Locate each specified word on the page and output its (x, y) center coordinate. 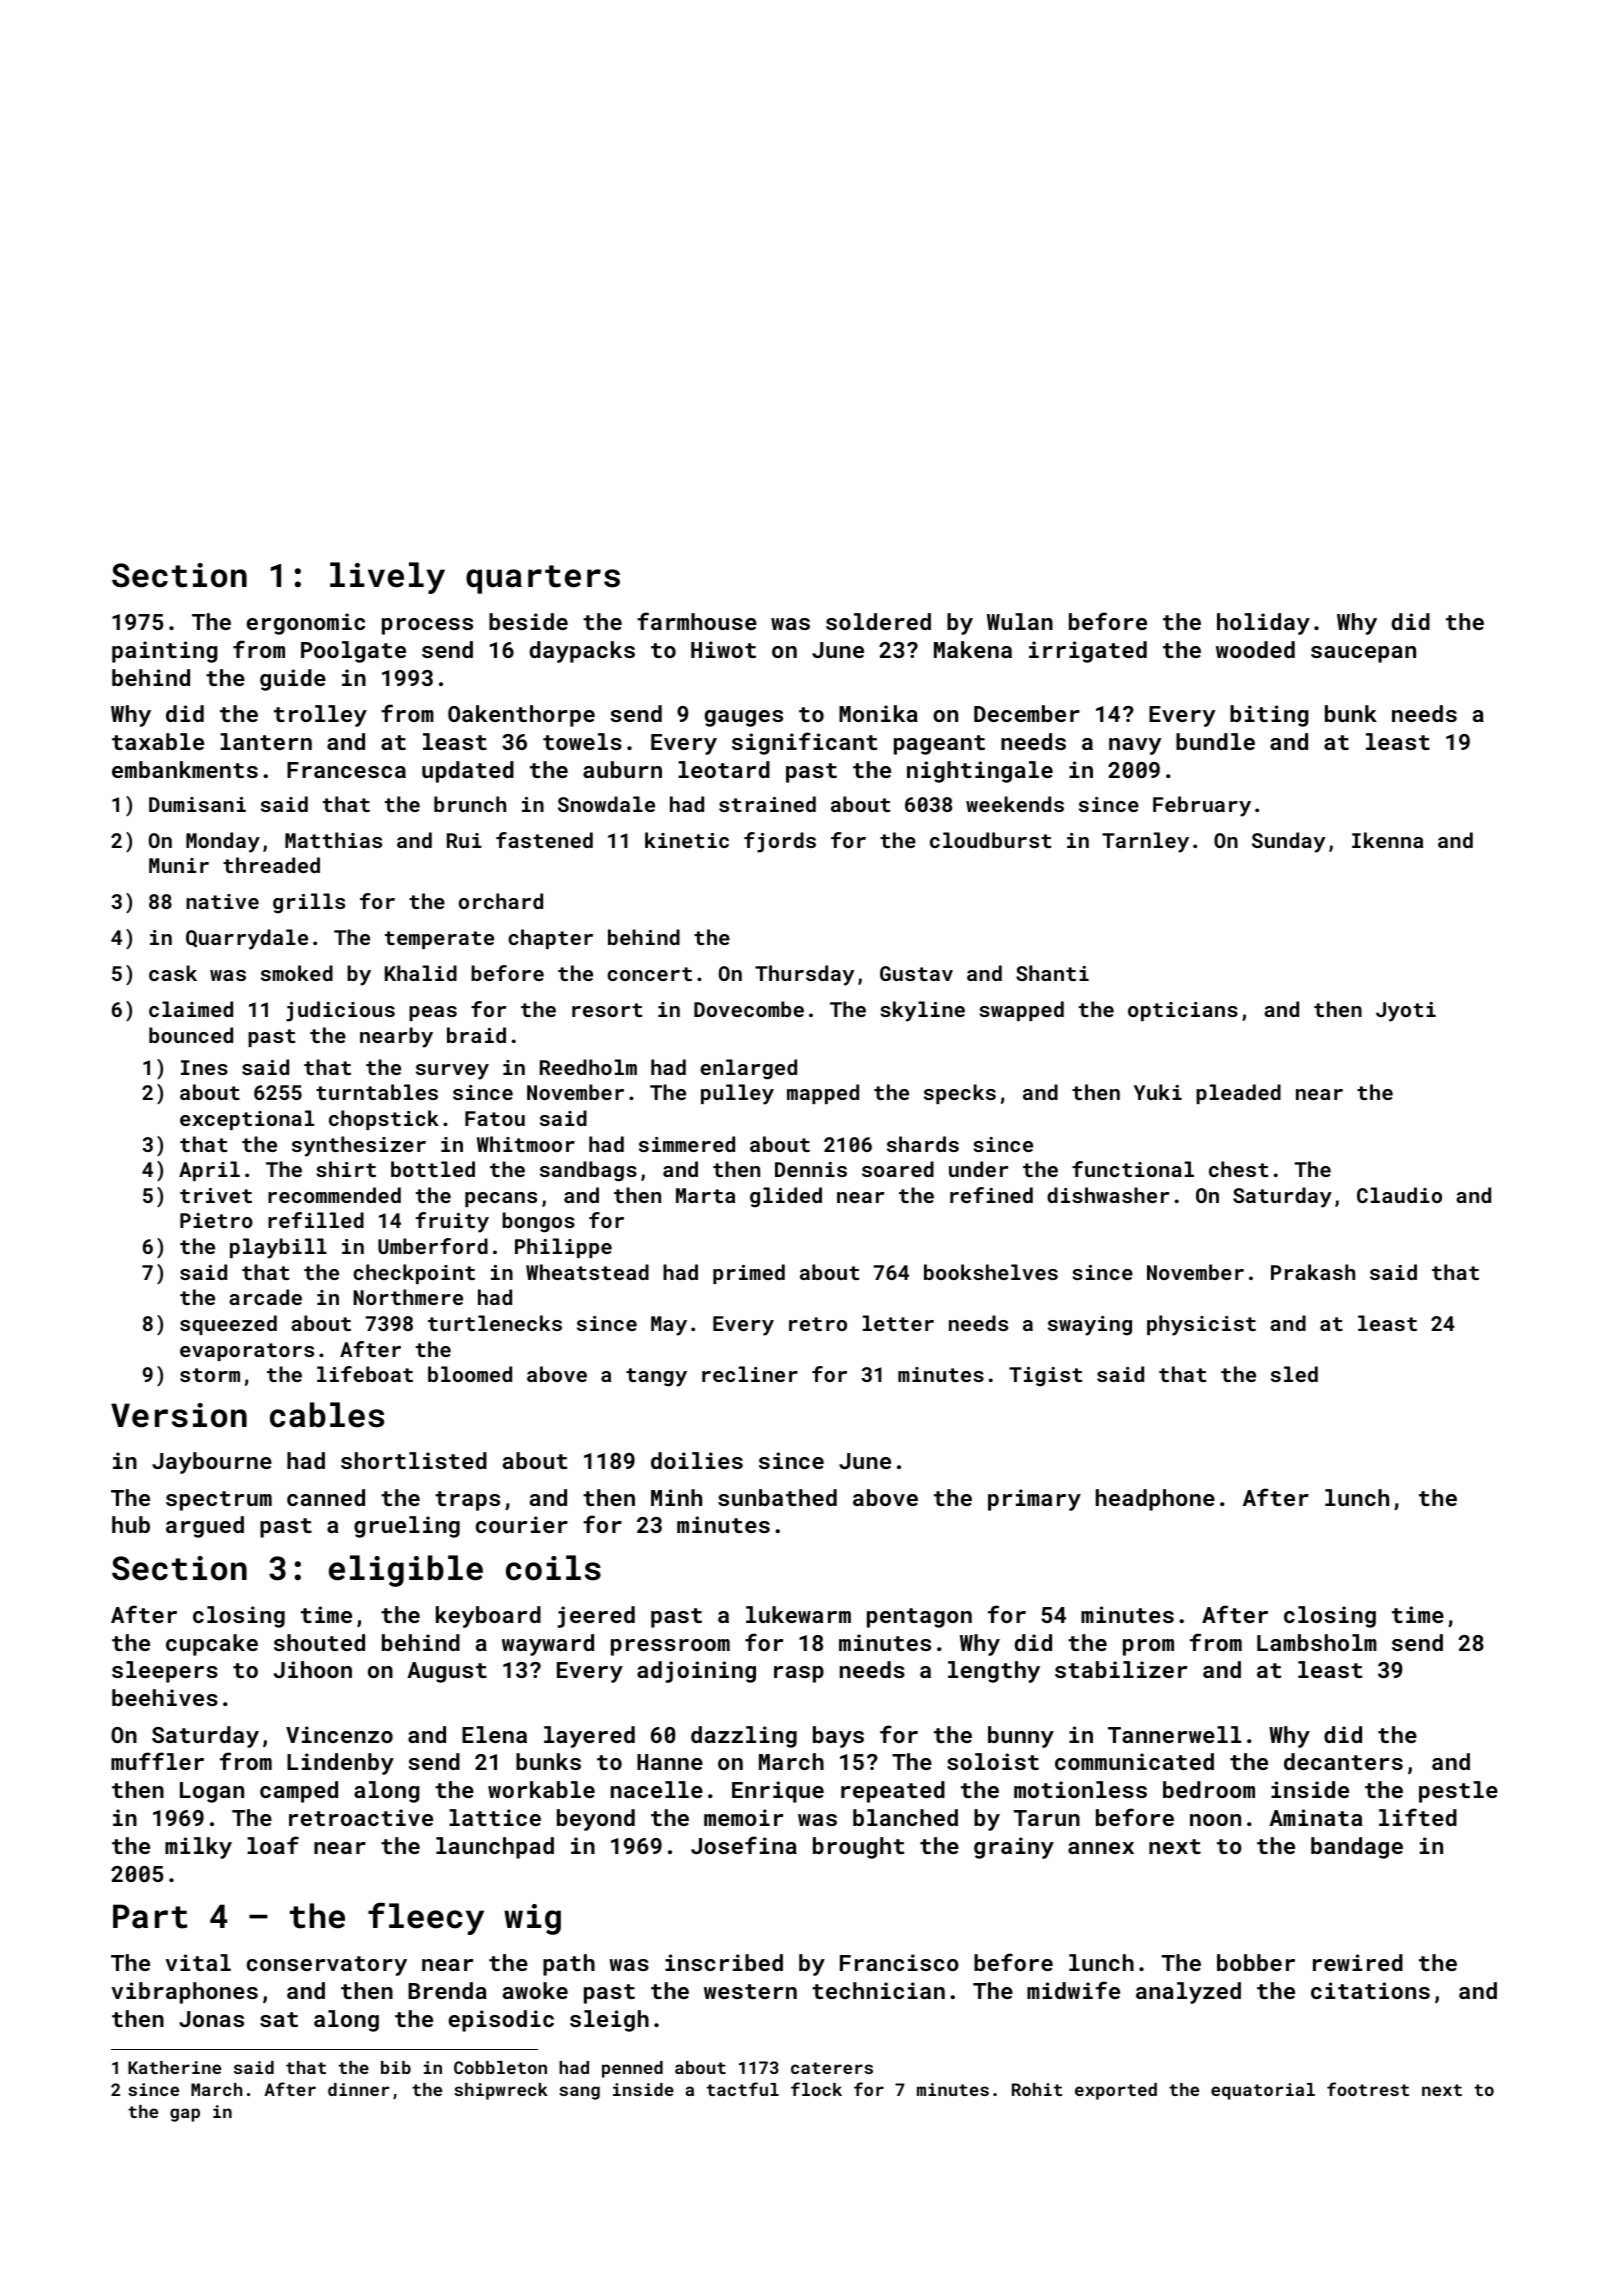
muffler (157, 1761)
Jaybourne (212, 1463)
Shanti (1052, 973)
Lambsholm (1317, 1642)
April (209, 1171)
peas (433, 1013)
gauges (744, 718)
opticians (1183, 1011)
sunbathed (777, 1497)
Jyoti (1406, 1012)
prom (1148, 1647)
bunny (1021, 1737)
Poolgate (353, 652)
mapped (823, 1094)
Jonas (211, 2019)
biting (1269, 716)
